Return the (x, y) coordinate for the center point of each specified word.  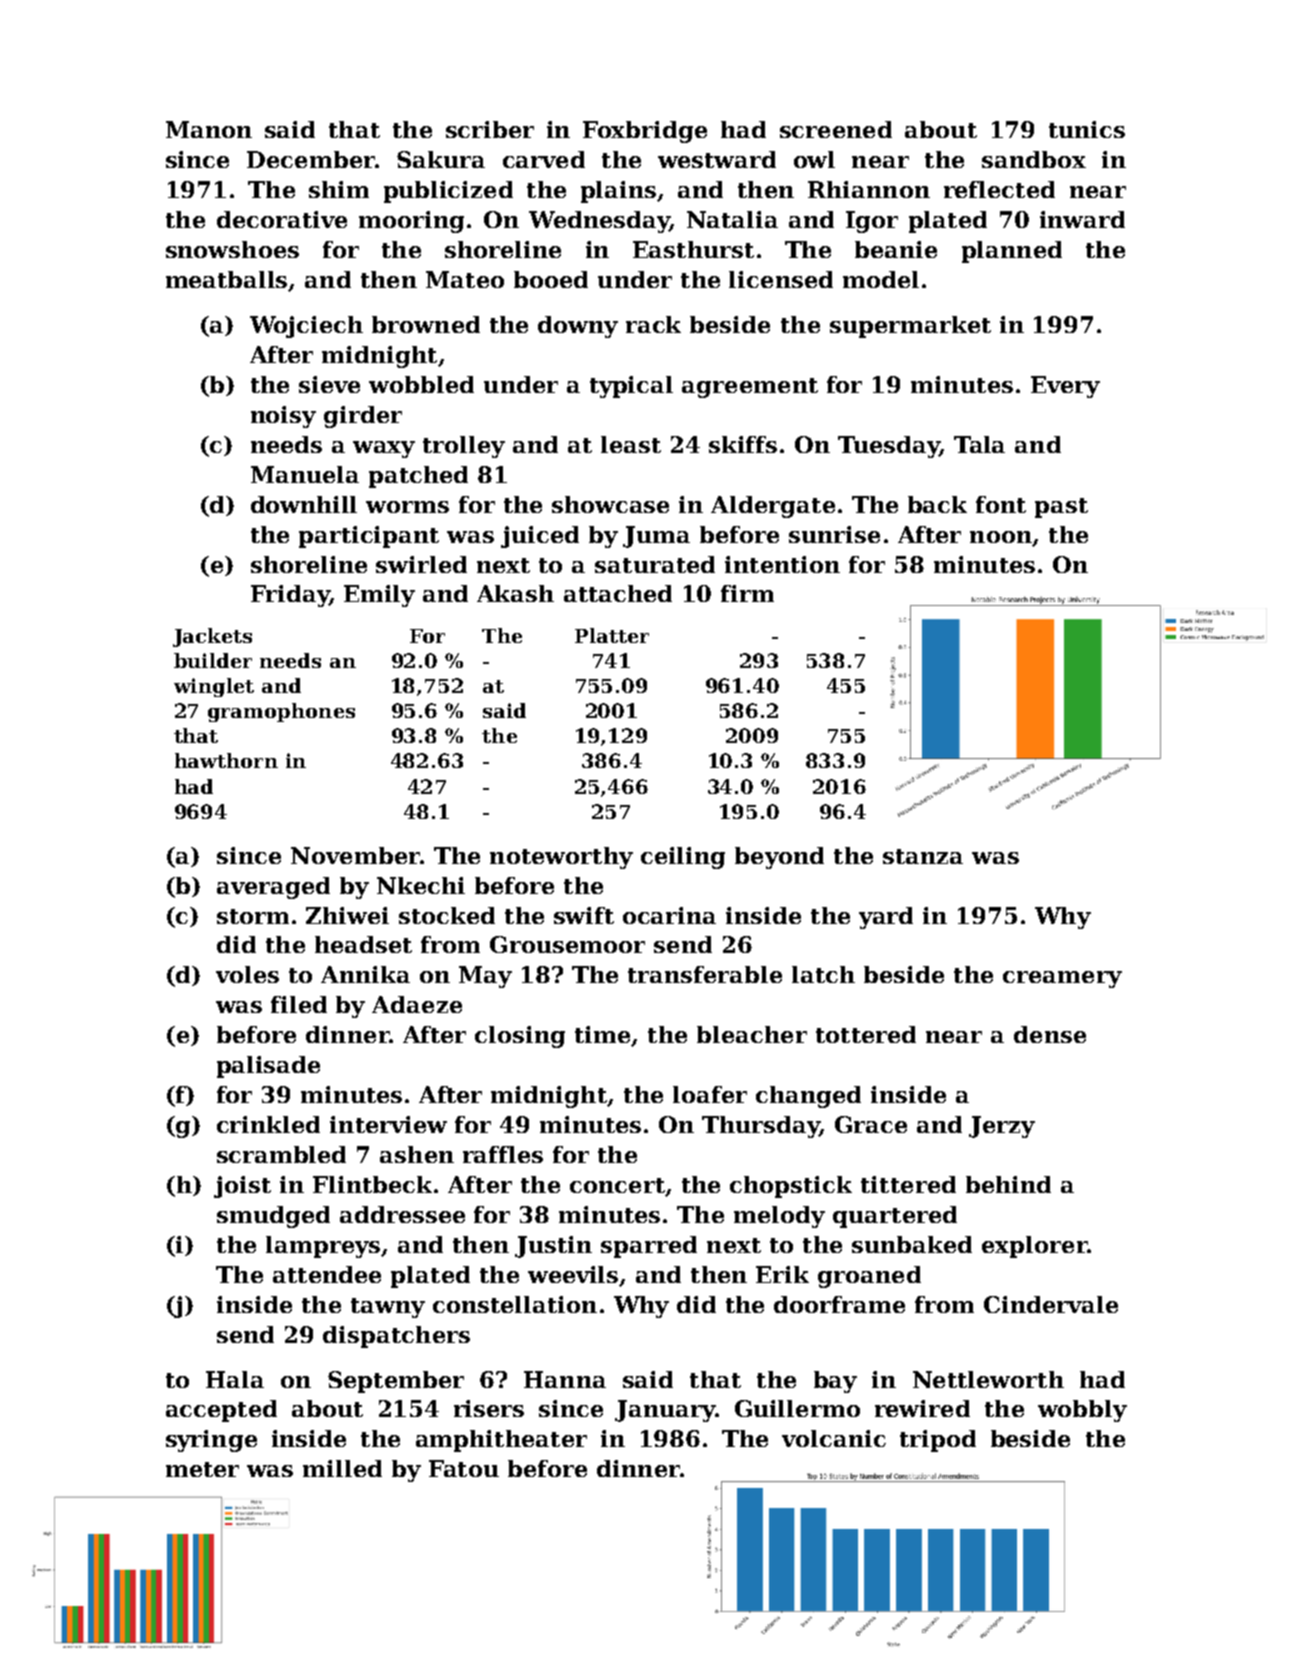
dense (1050, 1034)
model (881, 279)
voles (247, 974)
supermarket (910, 327)
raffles (503, 1154)
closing (520, 1037)
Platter (612, 635)
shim (339, 189)
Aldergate (773, 507)
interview (388, 1124)
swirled (421, 564)
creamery (1062, 979)
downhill (304, 504)
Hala (235, 1379)
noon (1001, 537)
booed (551, 279)
